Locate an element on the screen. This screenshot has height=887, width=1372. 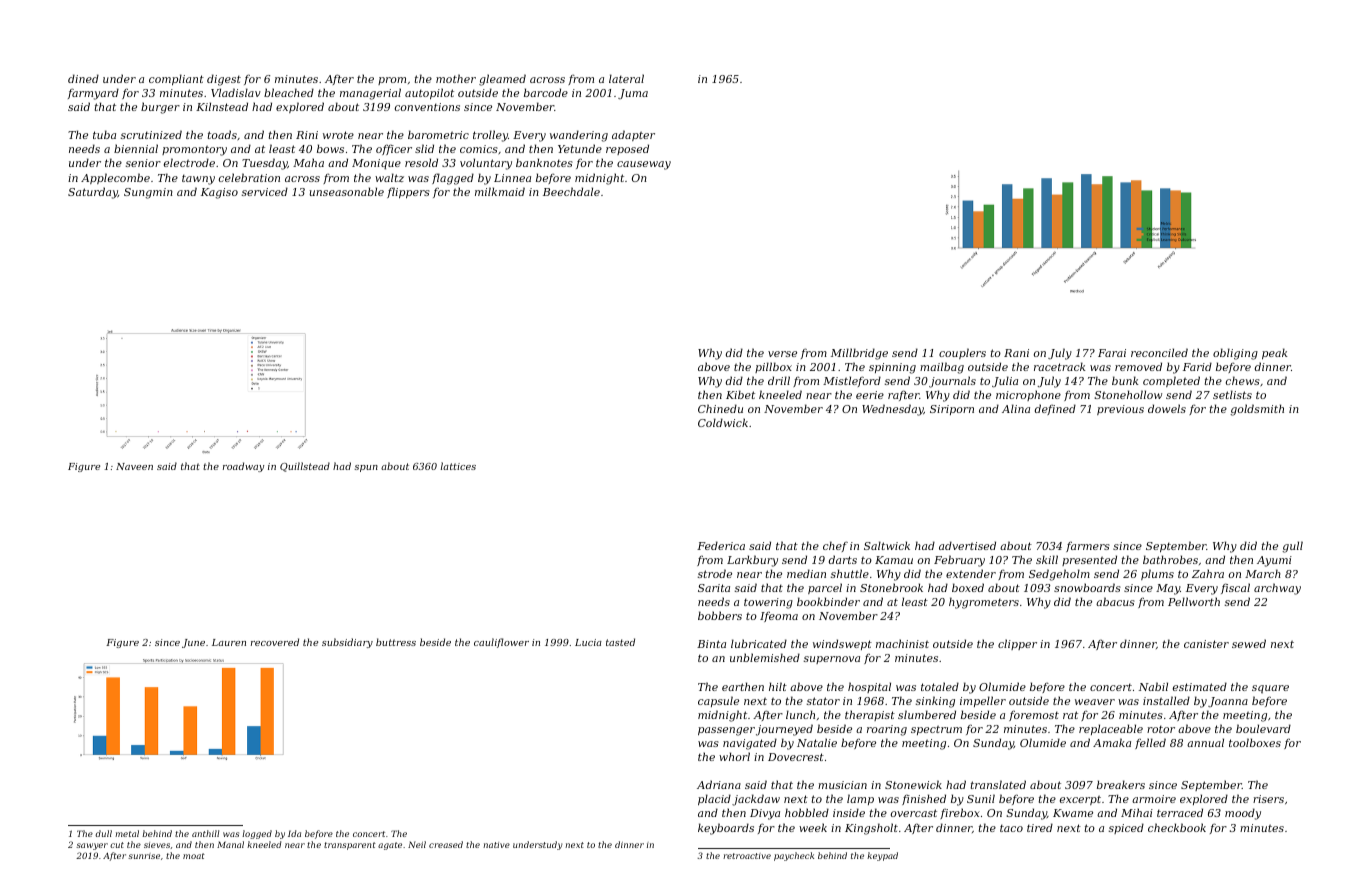
farmyard is located at coordinates (93, 94).
